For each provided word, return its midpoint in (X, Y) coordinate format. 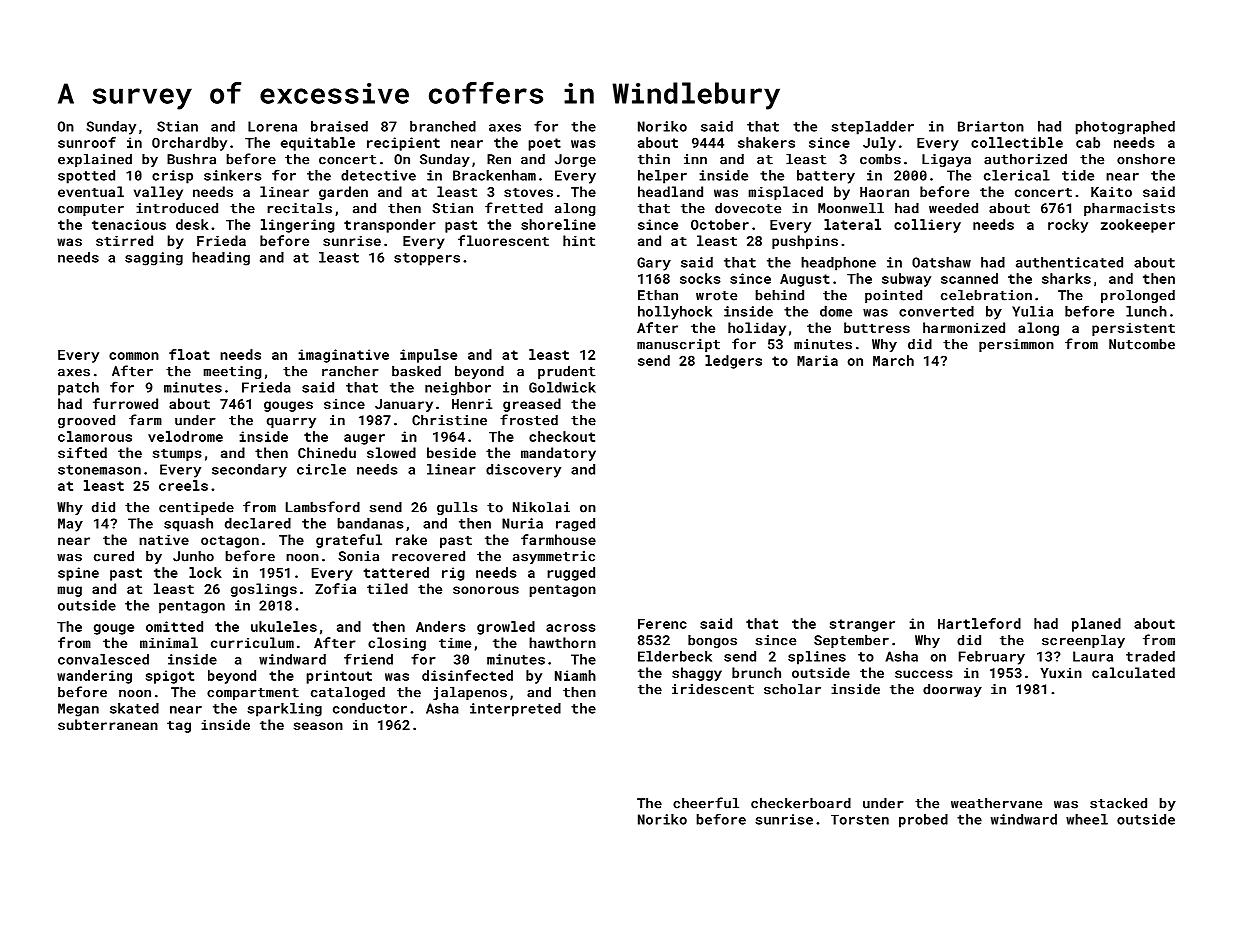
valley (158, 193)
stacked (1118, 803)
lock (205, 572)
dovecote (748, 208)
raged (575, 525)
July (879, 144)
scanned (969, 278)
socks (700, 278)
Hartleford (979, 623)
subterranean (108, 724)
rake (411, 539)
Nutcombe (1142, 344)
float (189, 354)
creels (183, 485)
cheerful (706, 803)
